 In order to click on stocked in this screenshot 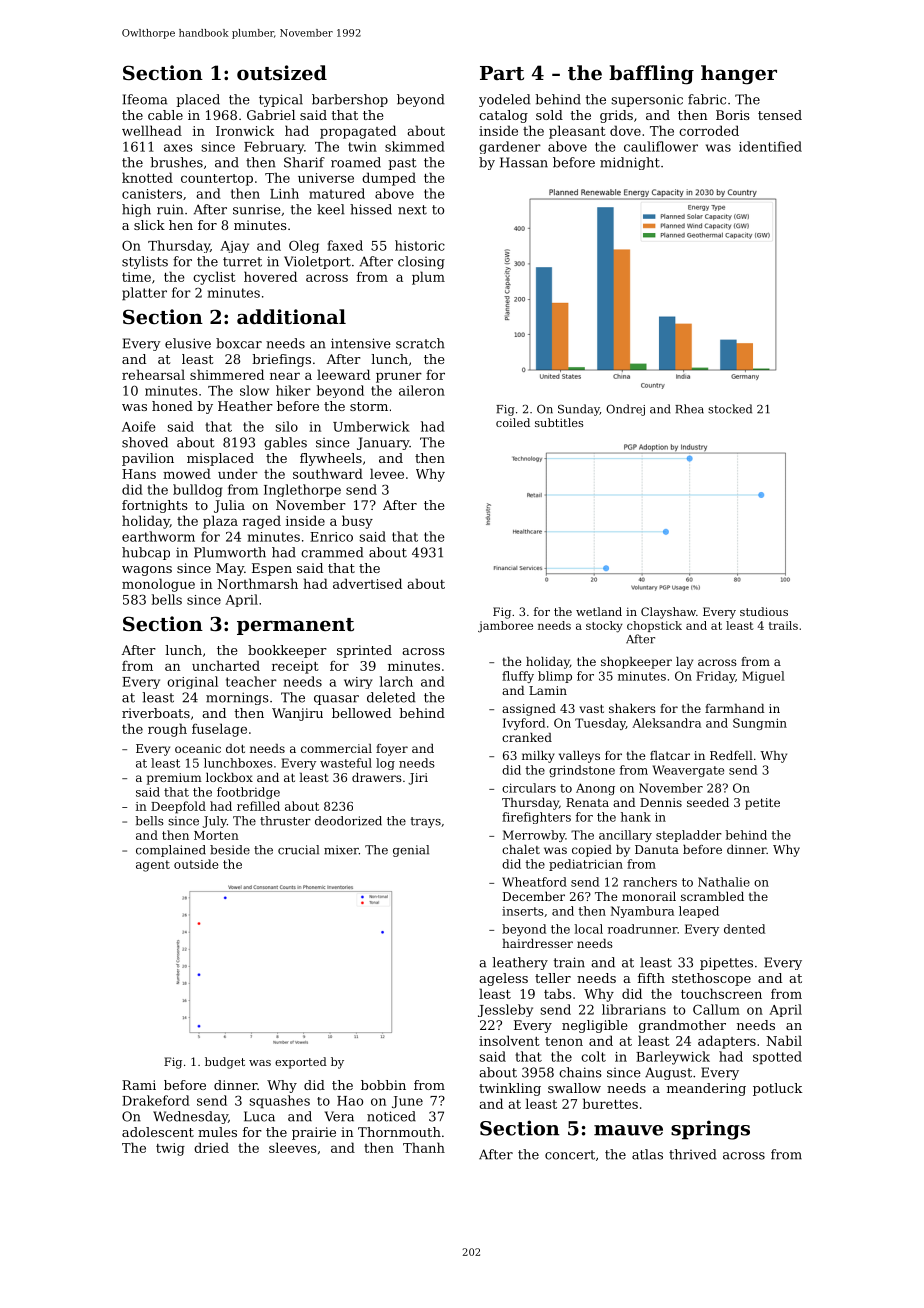, I will do `click(730, 409)`.
